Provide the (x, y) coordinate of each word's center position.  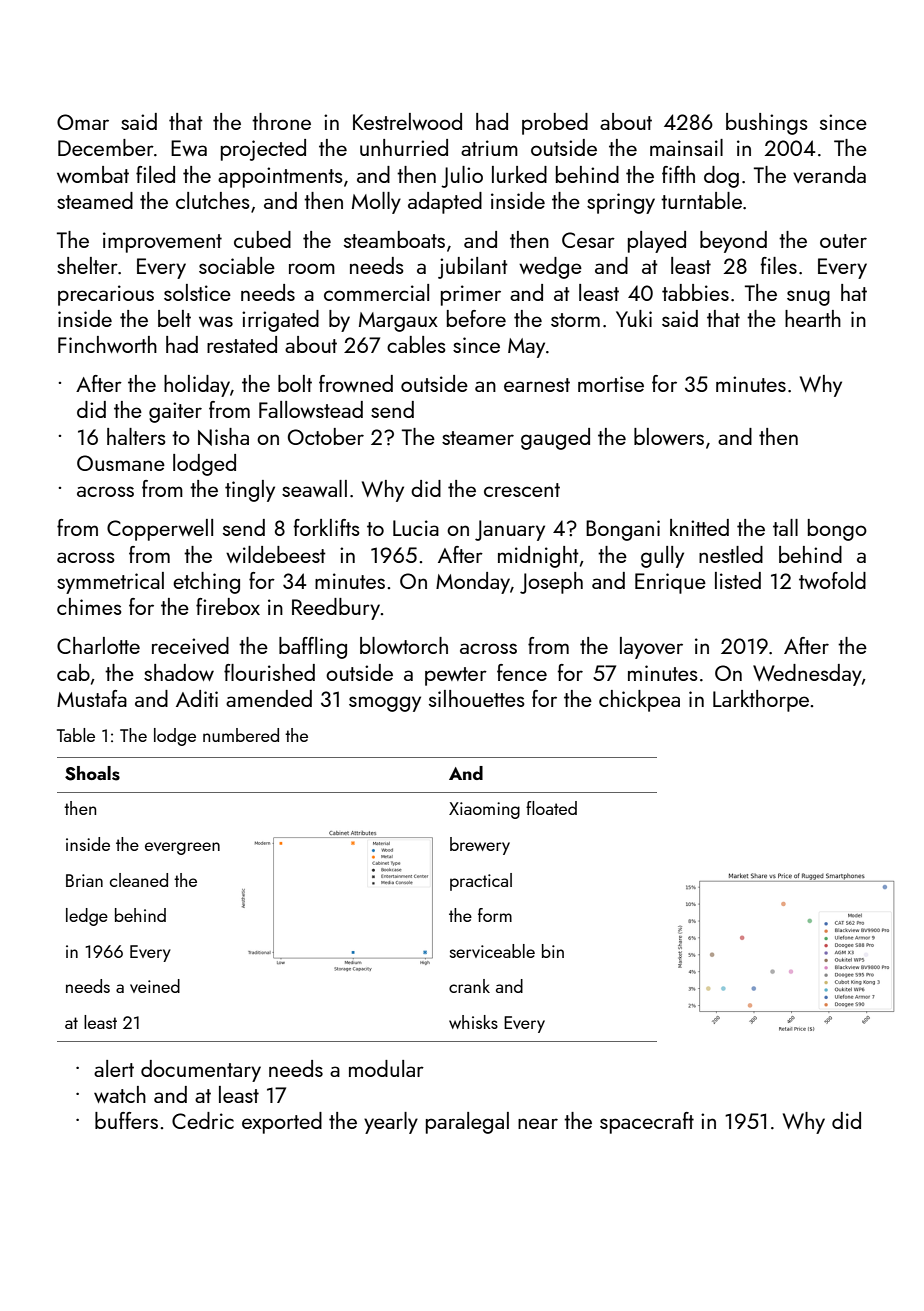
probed (555, 124)
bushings (767, 124)
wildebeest (276, 554)
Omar (83, 122)
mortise (611, 384)
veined (155, 986)
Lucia (416, 528)
